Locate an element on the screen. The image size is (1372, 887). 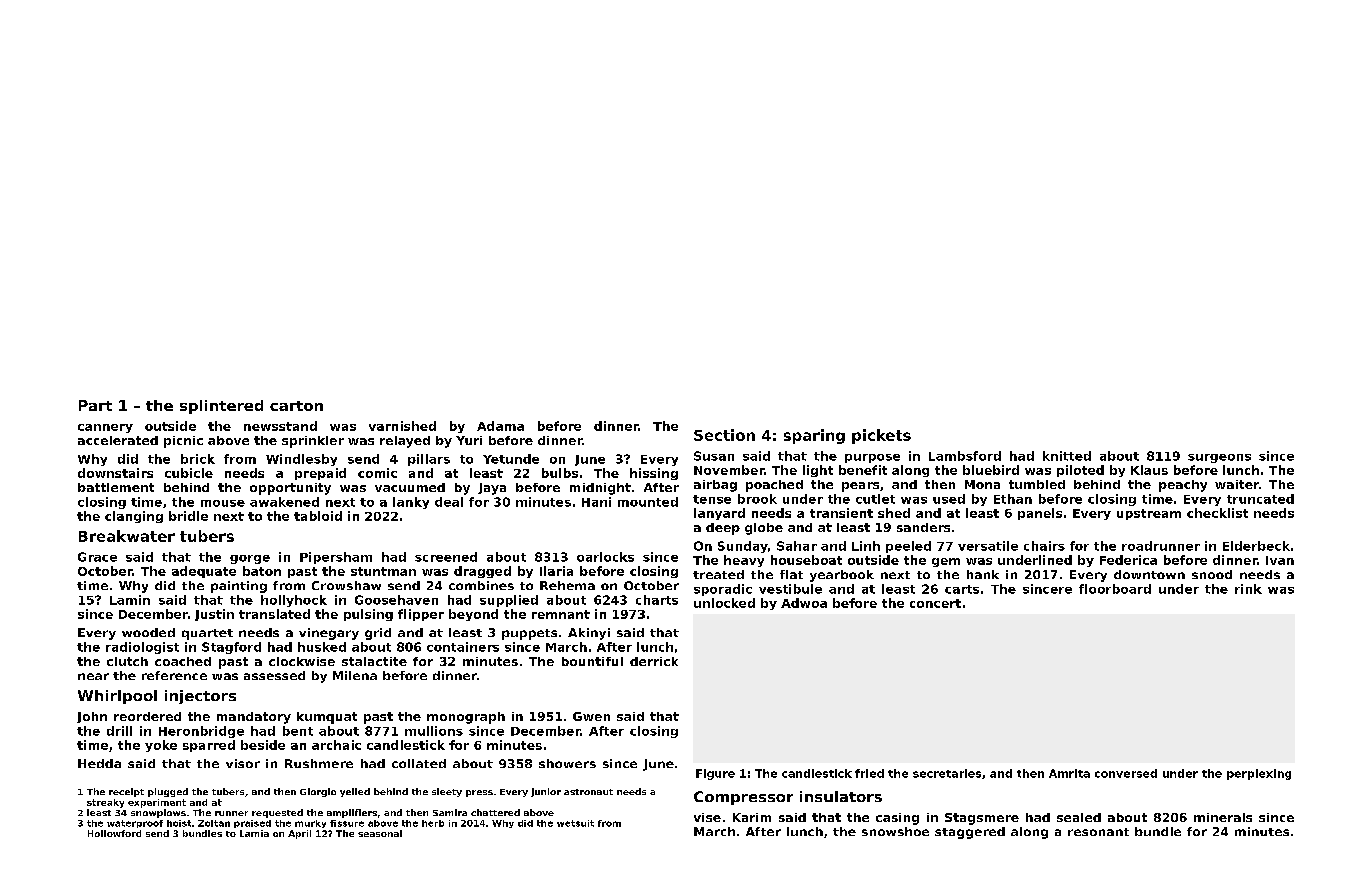
staggered is located at coordinates (970, 833).
